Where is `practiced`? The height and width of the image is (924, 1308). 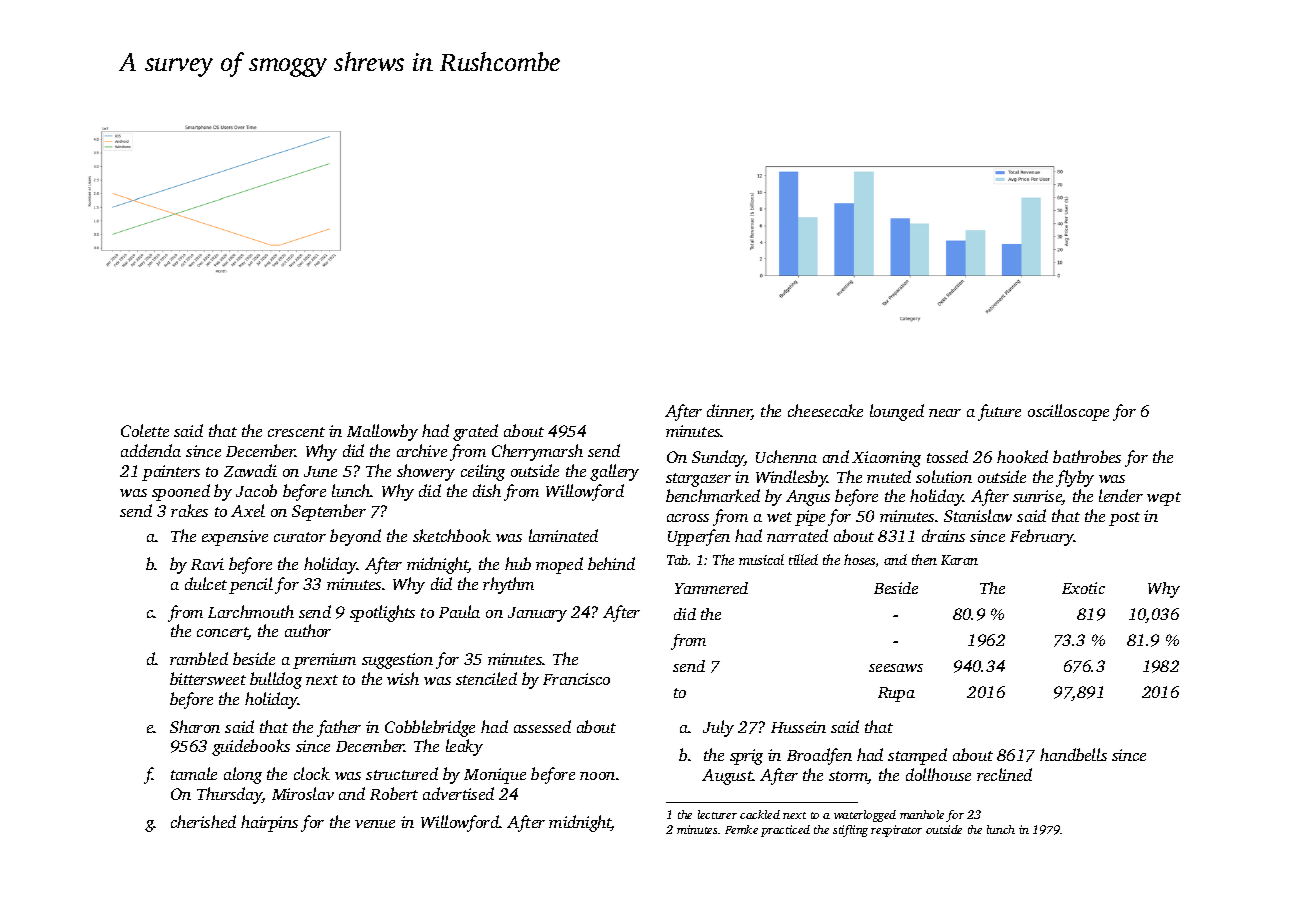
practiced is located at coordinates (785, 831).
